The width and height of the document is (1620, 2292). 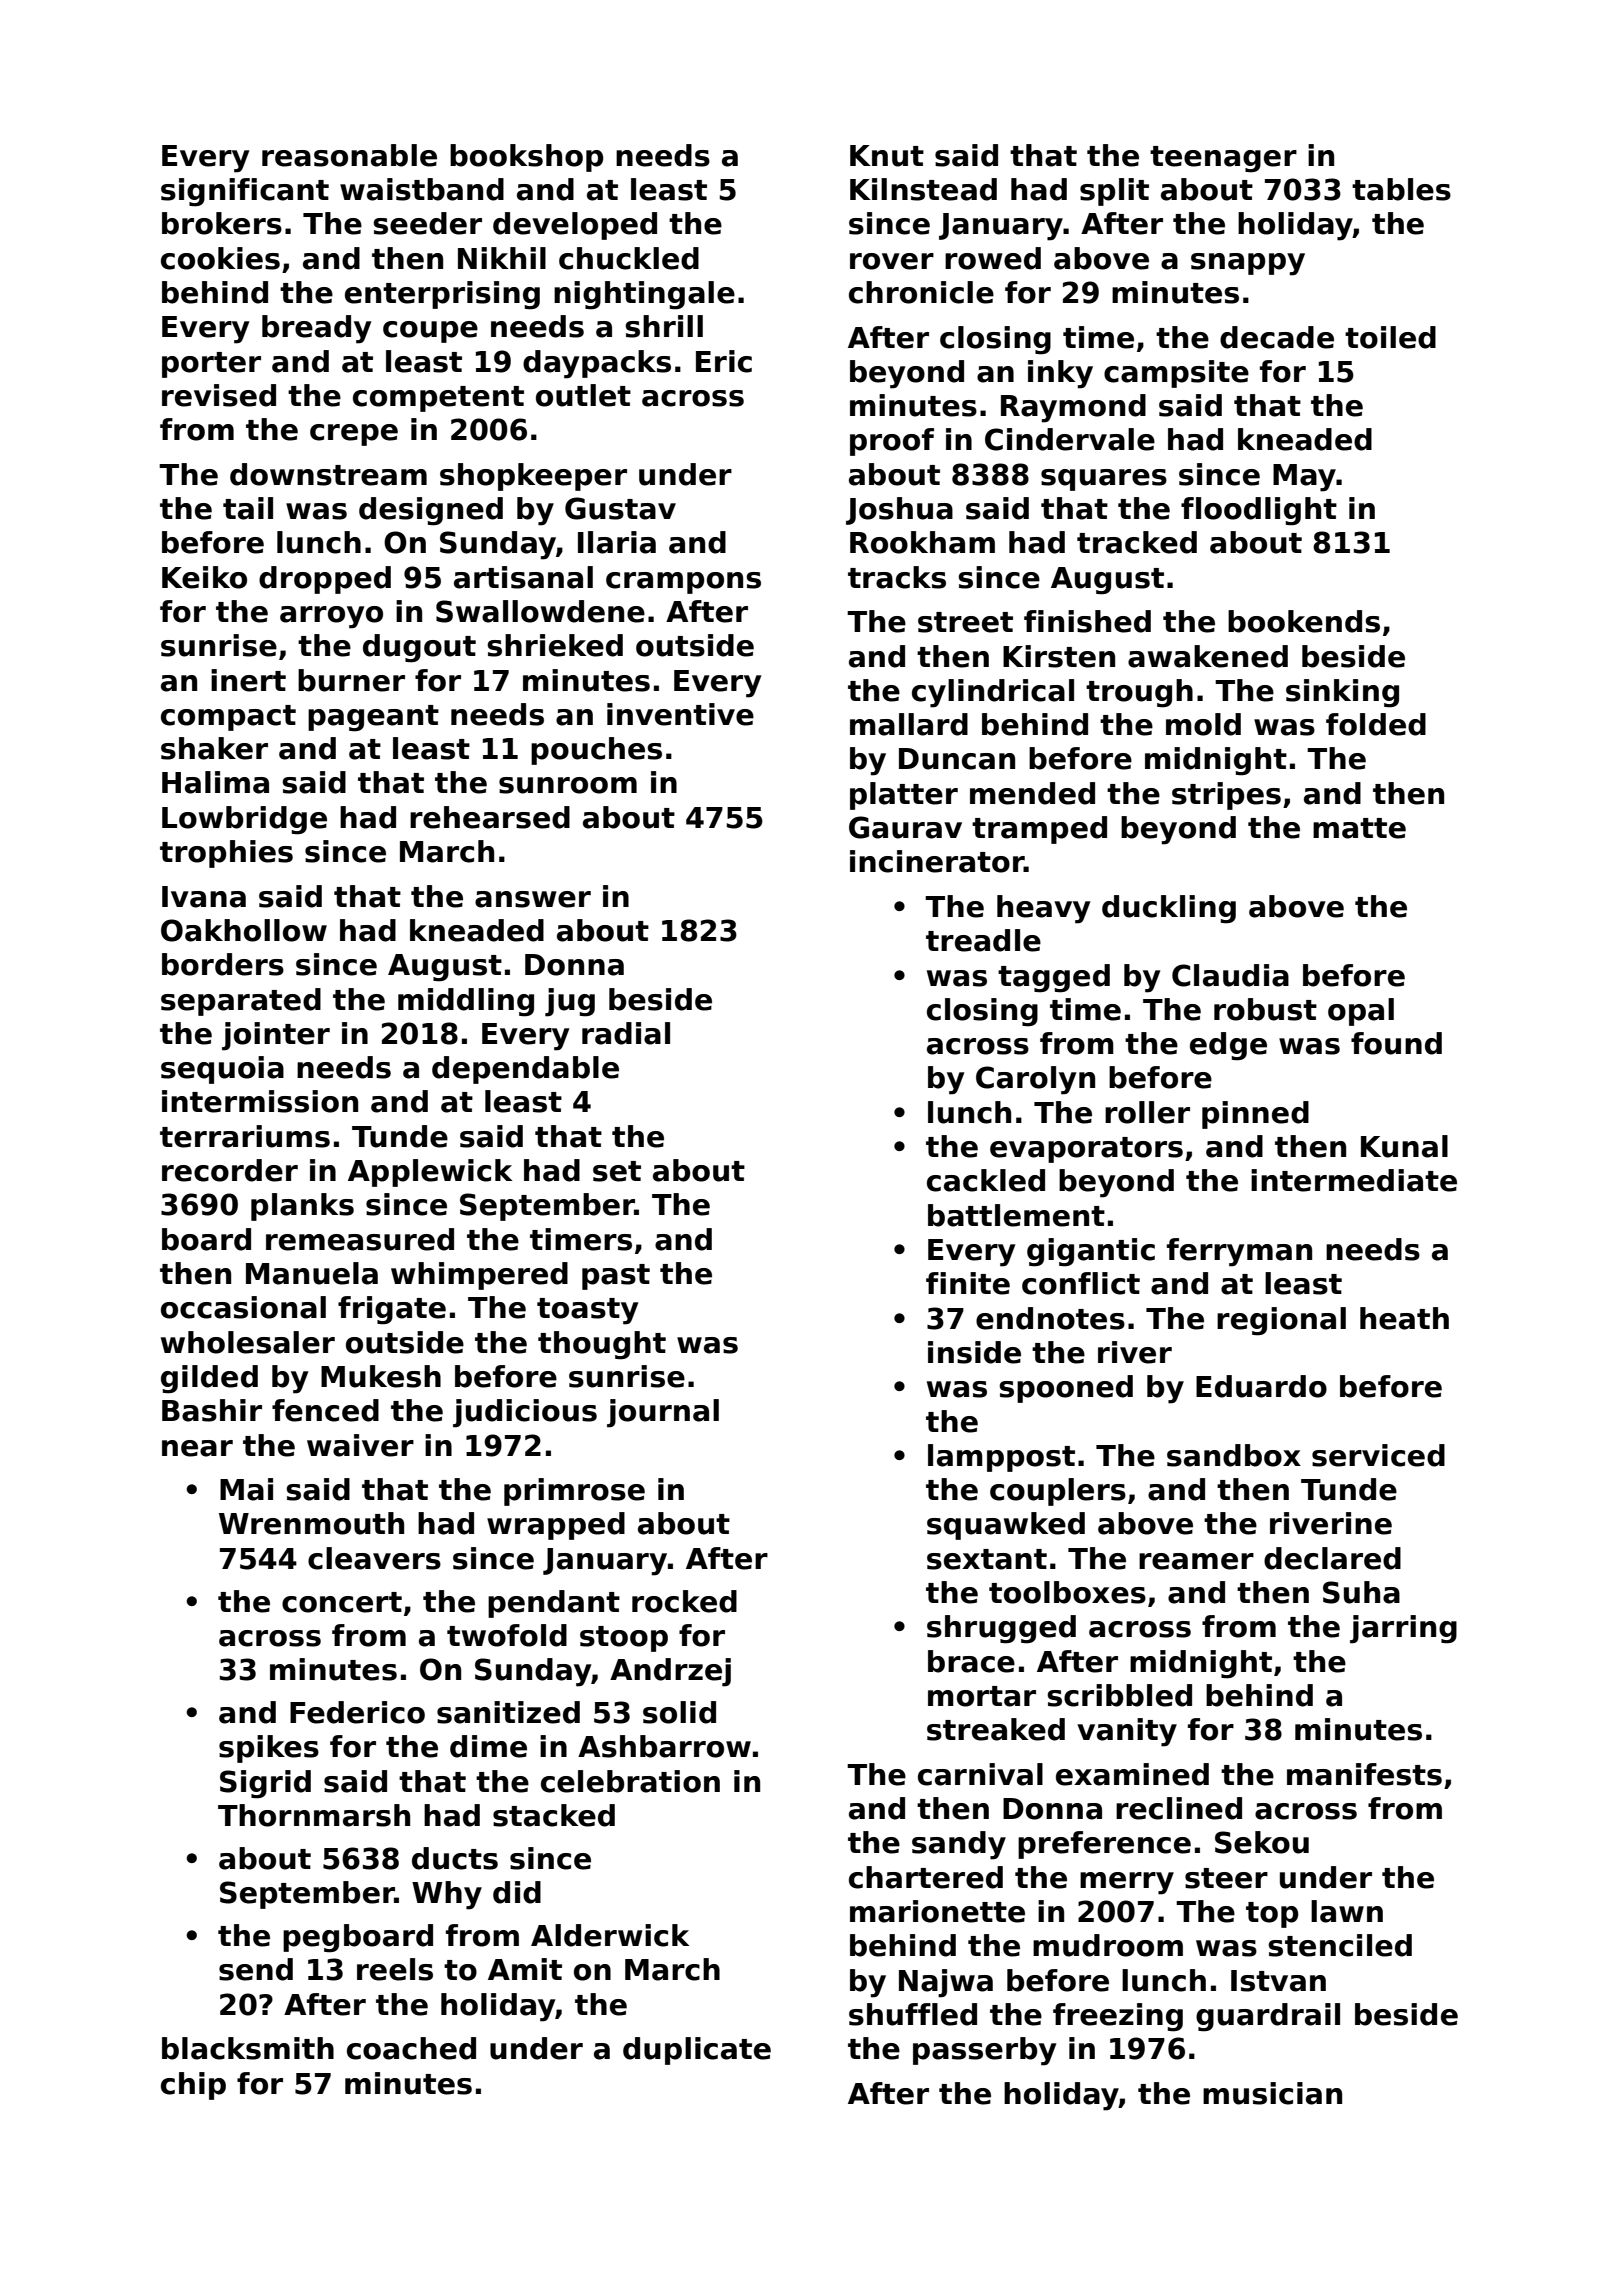 I want to click on jointer, so click(x=276, y=1036).
